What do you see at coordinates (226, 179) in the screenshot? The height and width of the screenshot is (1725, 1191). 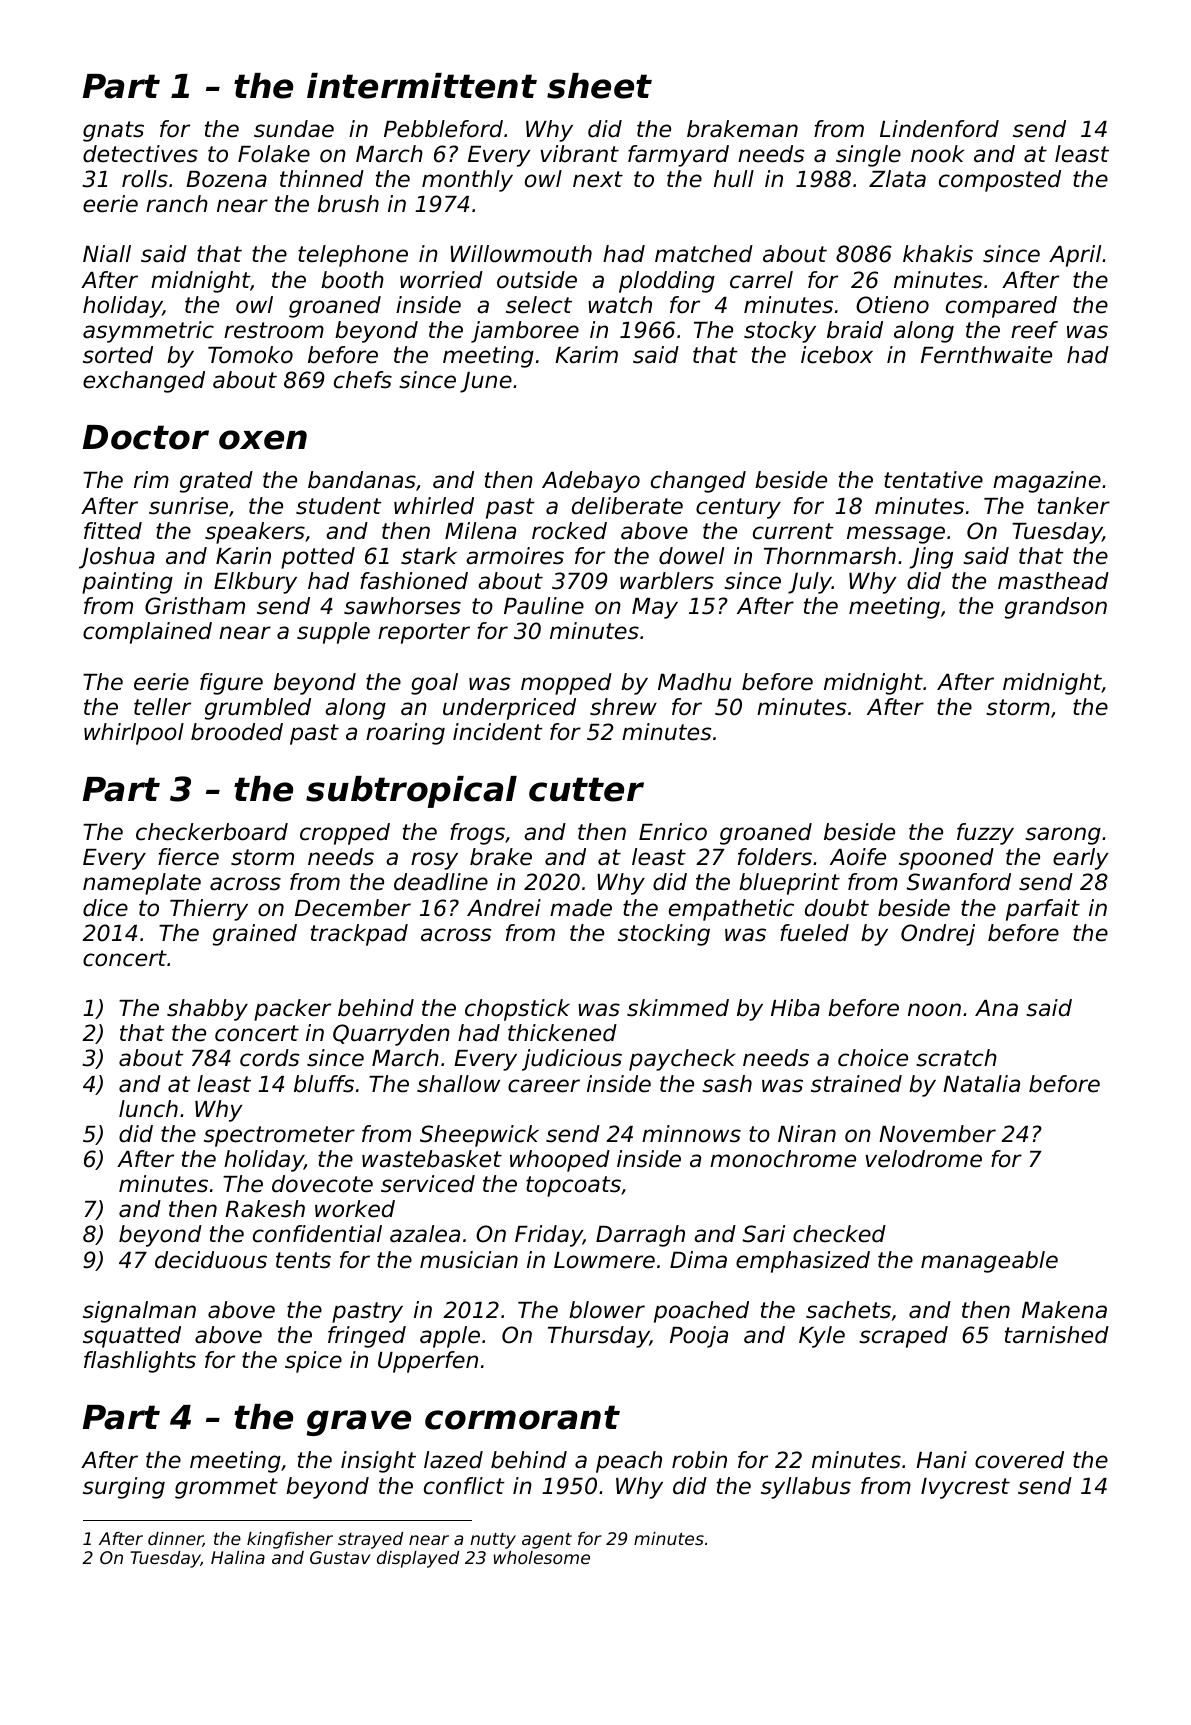 I see `Bozena` at bounding box center [226, 179].
